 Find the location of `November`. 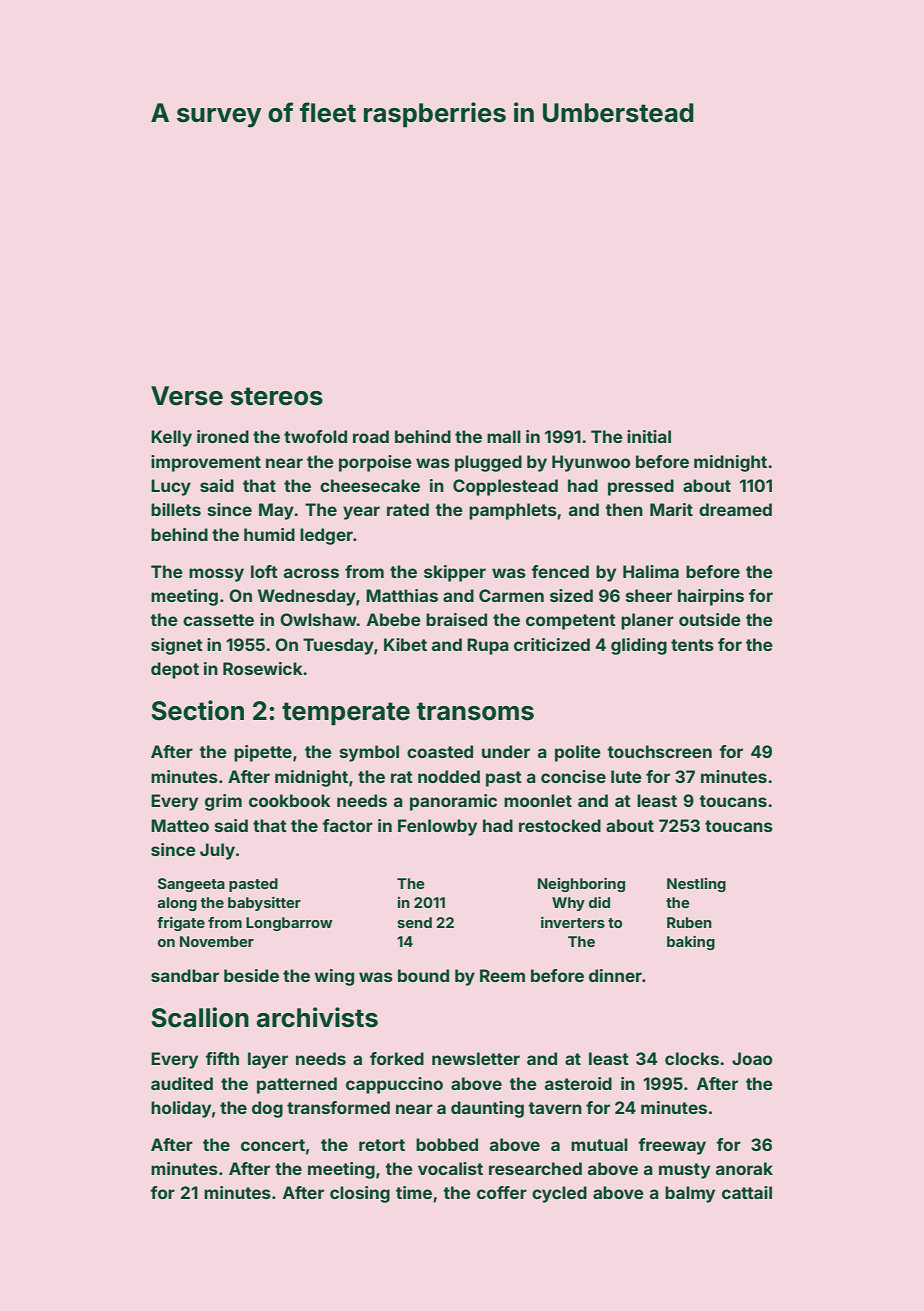

November is located at coordinates (217, 941).
